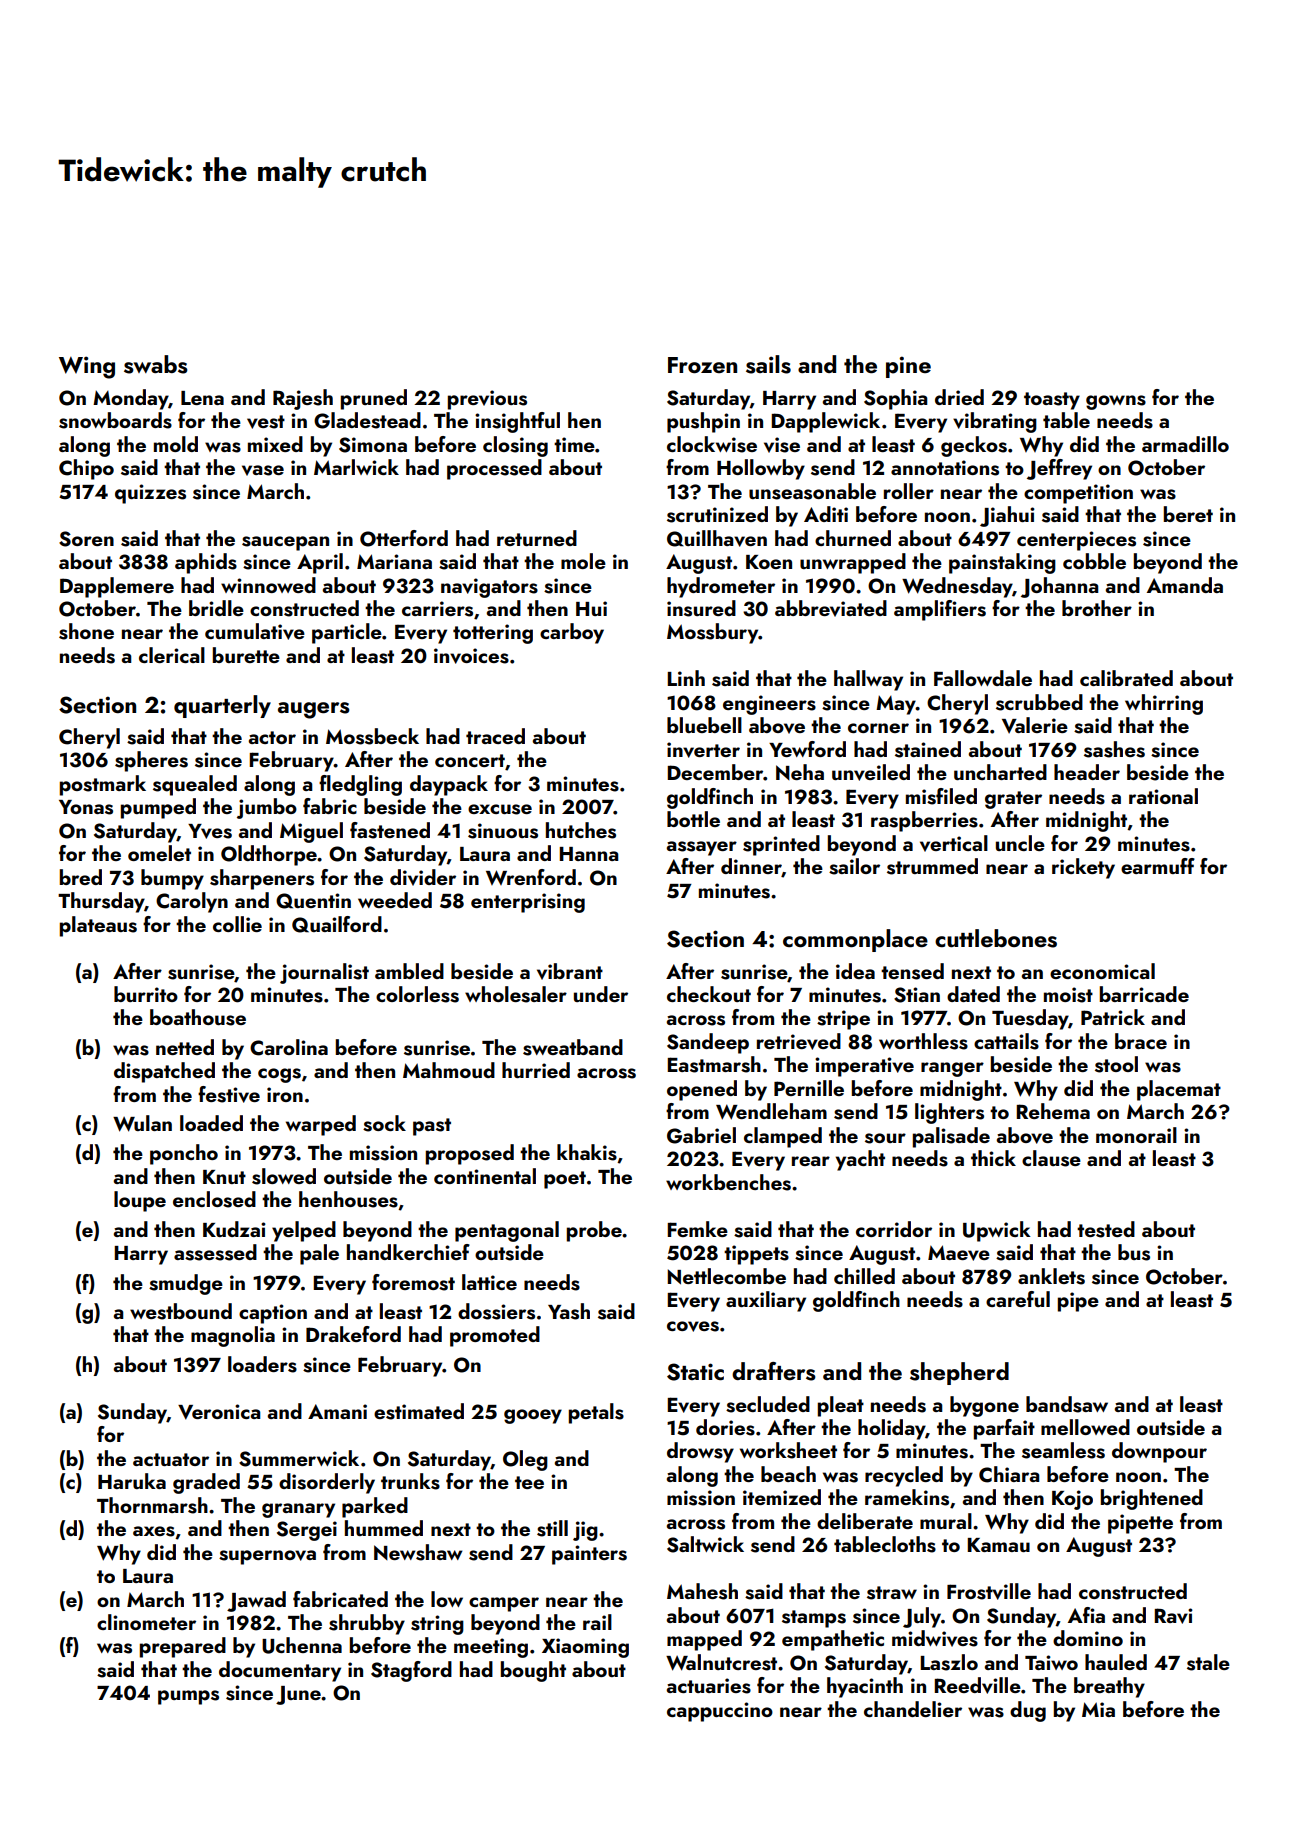 This screenshot has width=1303, height=1842. Describe the element at coordinates (768, 364) in the screenshot. I see `sails` at that location.
